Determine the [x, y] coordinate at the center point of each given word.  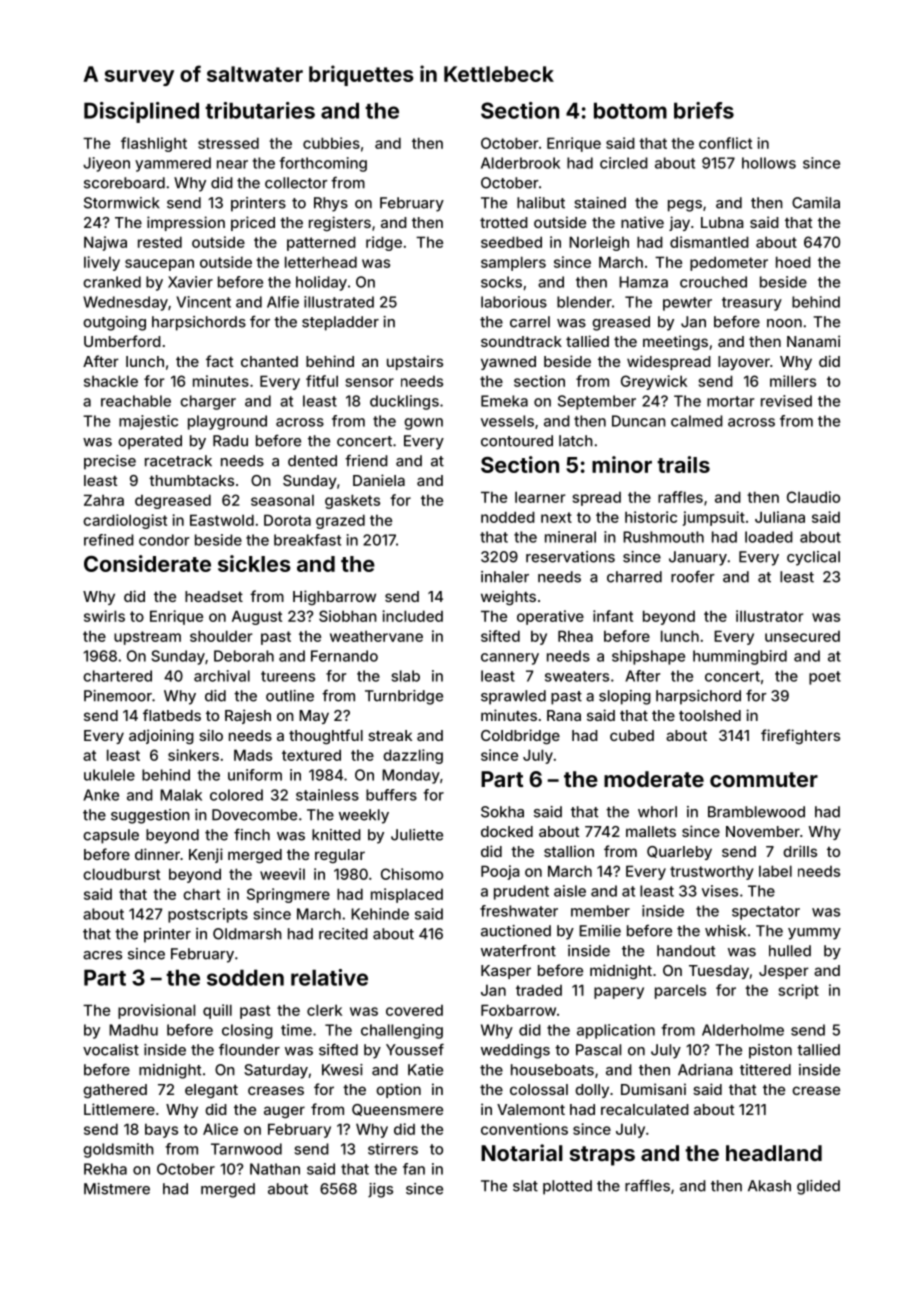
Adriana [705, 1070]
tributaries [260, 110]
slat [525, 1186]
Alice [220, 1129]
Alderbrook [520, 163]
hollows [769, 163]
